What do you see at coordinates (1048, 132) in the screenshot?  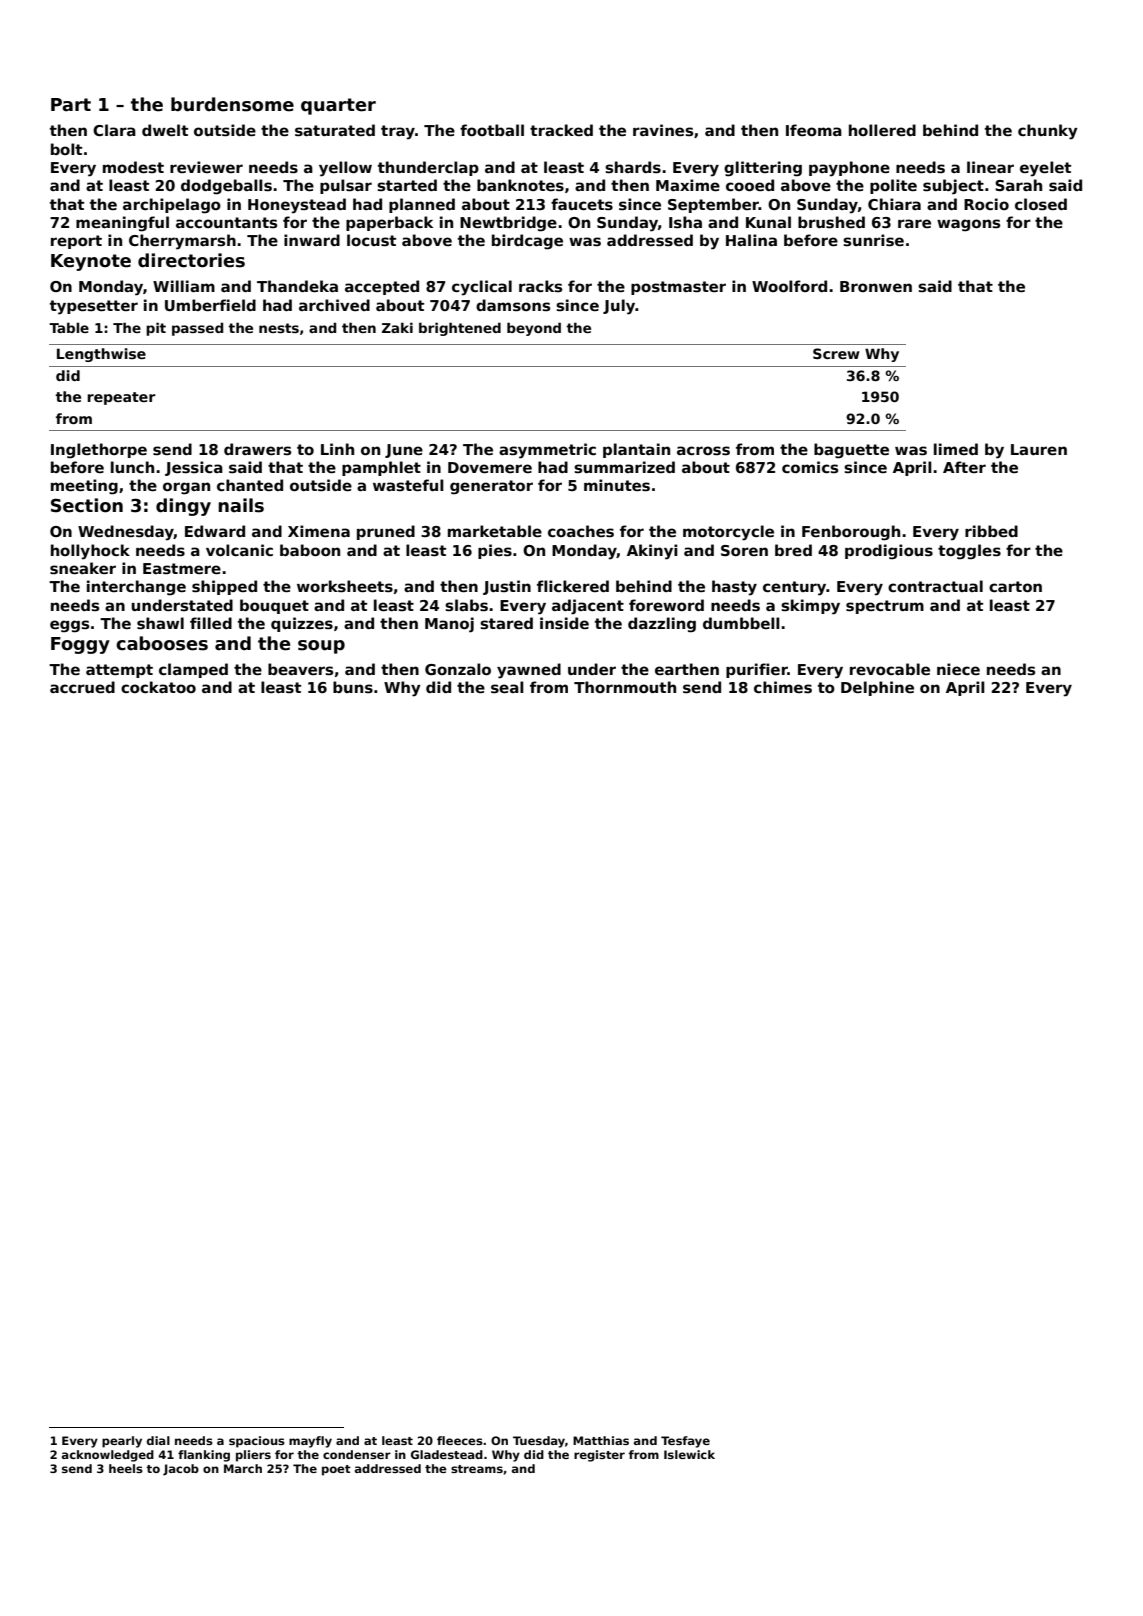 I see `chunky` at bounding box center [1048, 132].
